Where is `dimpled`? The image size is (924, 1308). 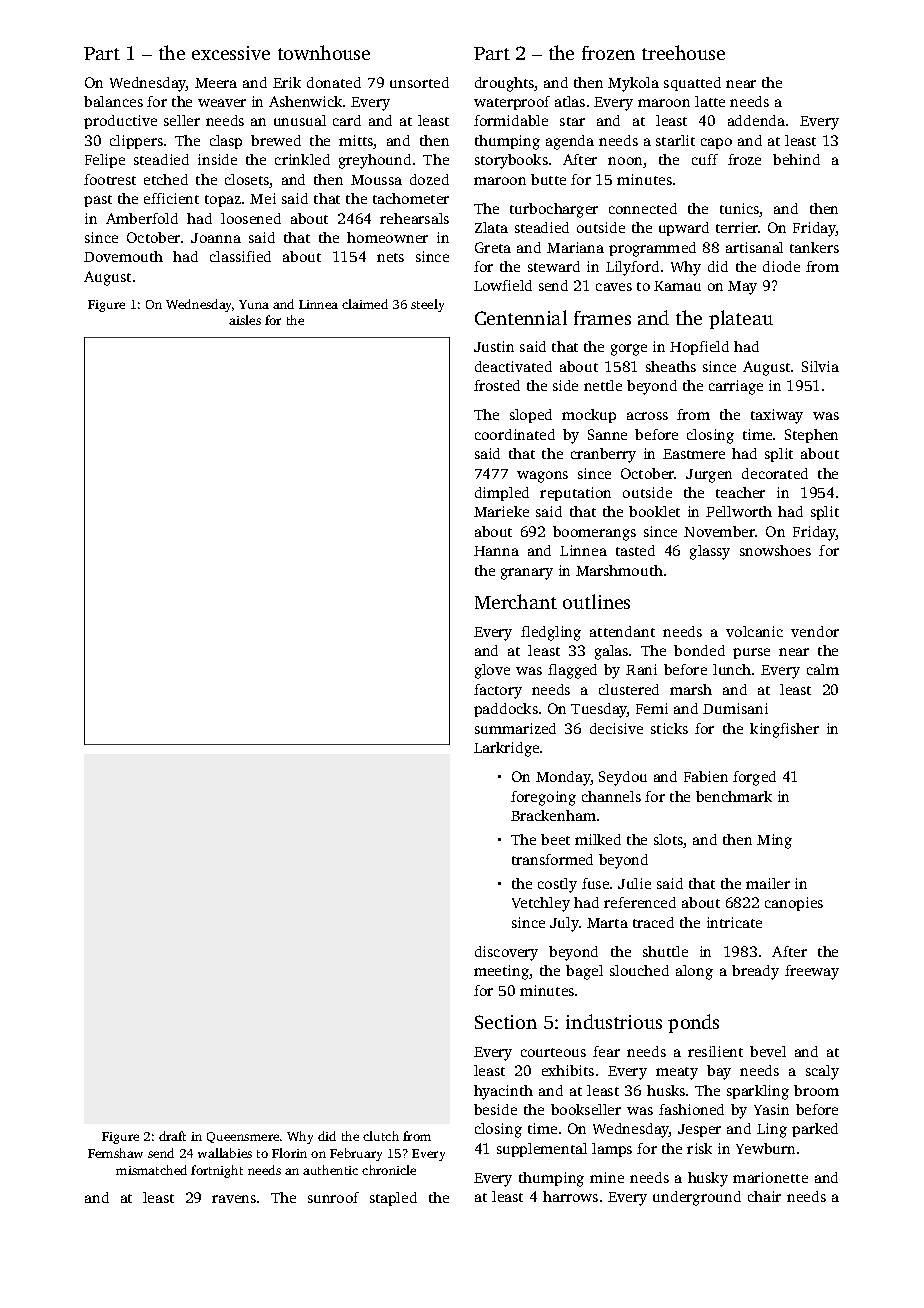
dimpled is located at coordinates (502, 494).
